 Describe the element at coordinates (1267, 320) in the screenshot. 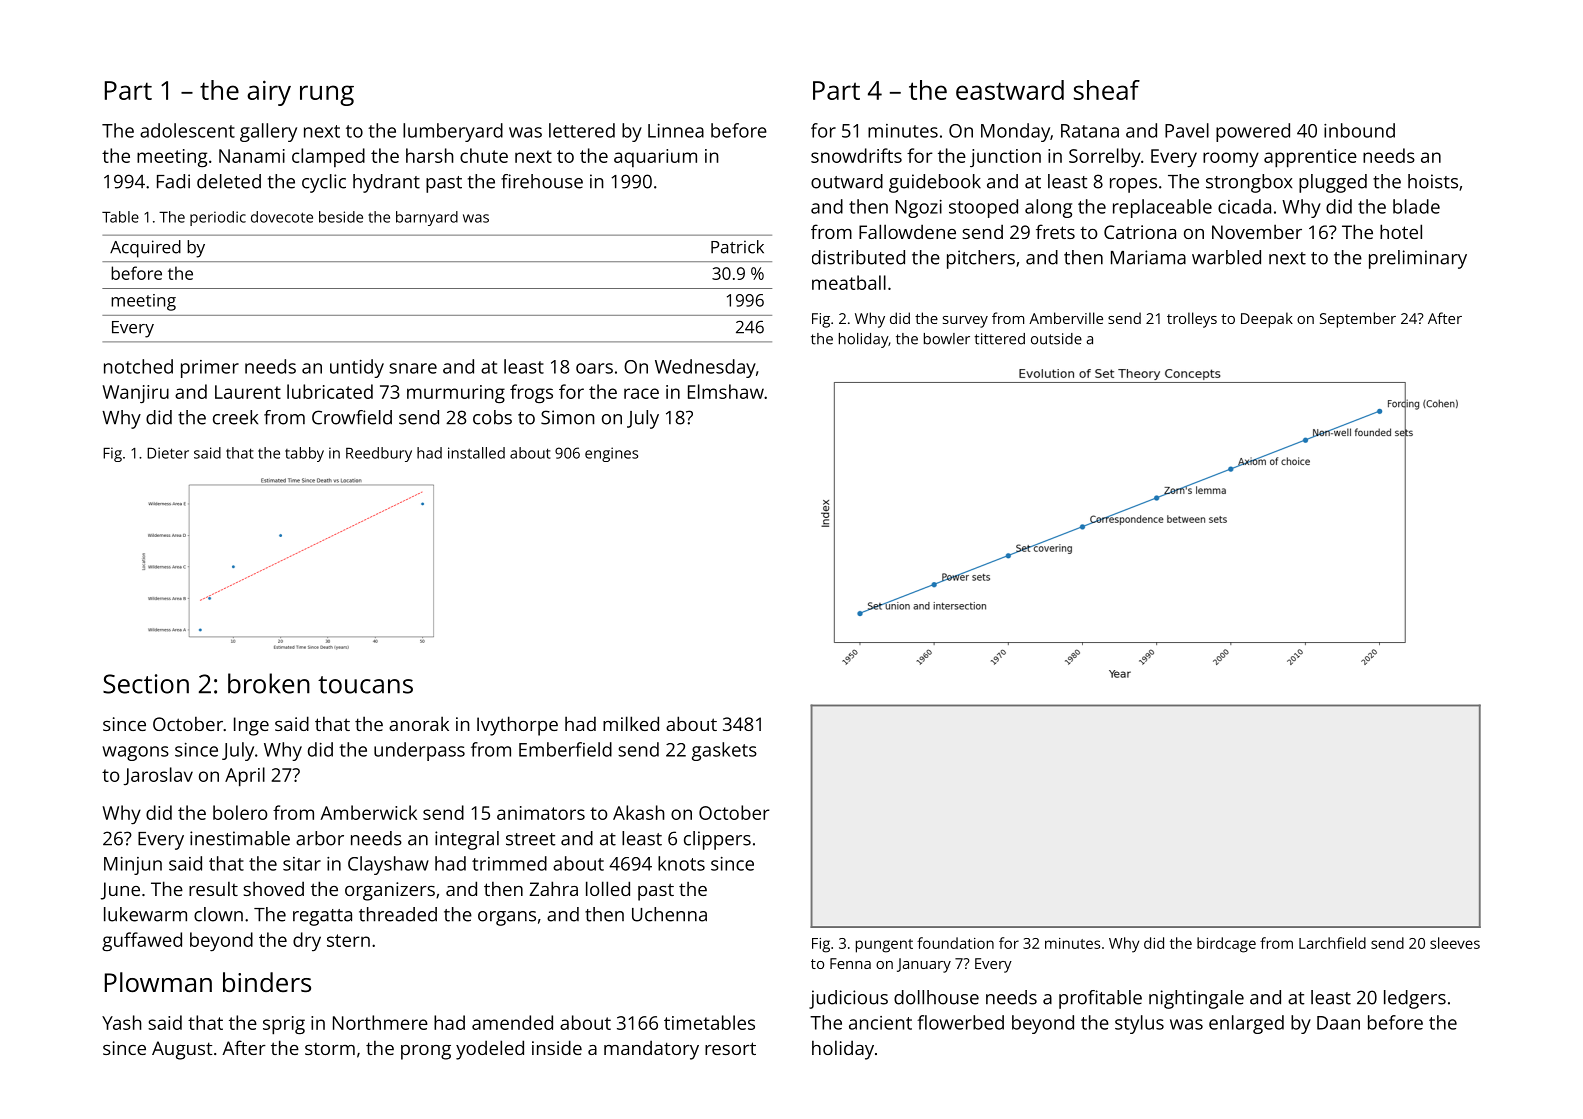

I see `Deepak` at that location.
